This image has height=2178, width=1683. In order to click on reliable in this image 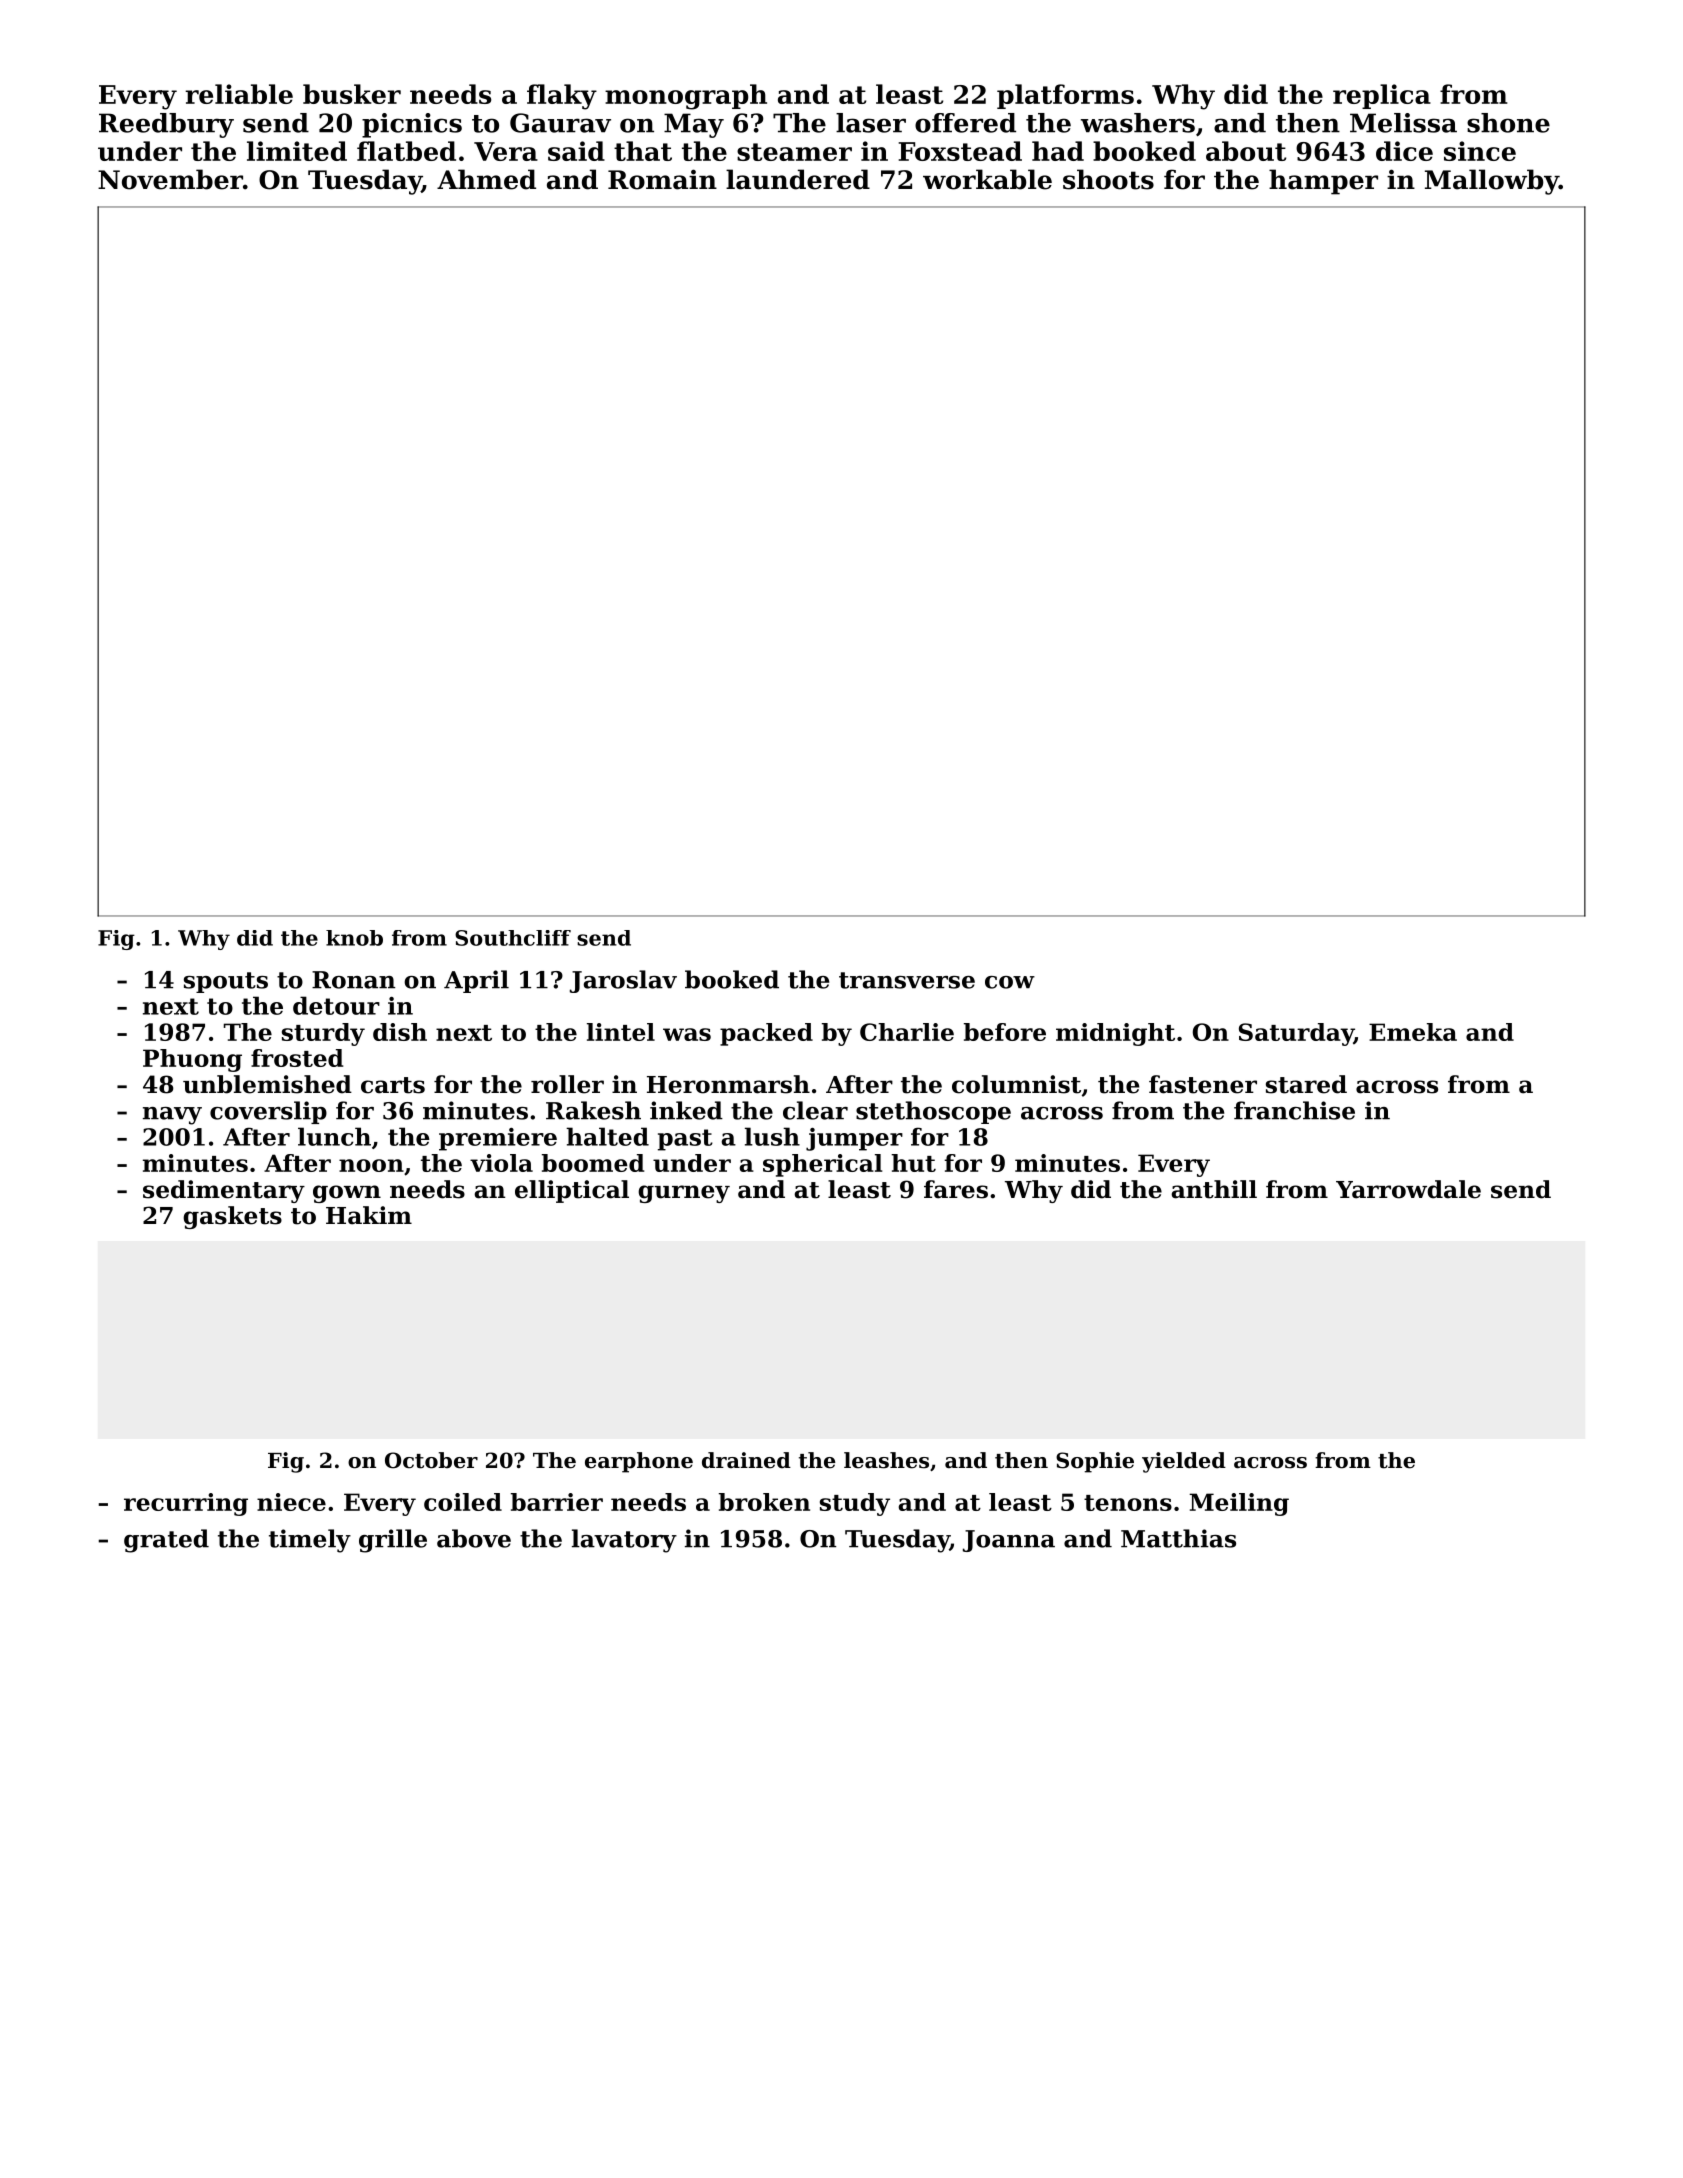, I will do `click(239, 94)`.
